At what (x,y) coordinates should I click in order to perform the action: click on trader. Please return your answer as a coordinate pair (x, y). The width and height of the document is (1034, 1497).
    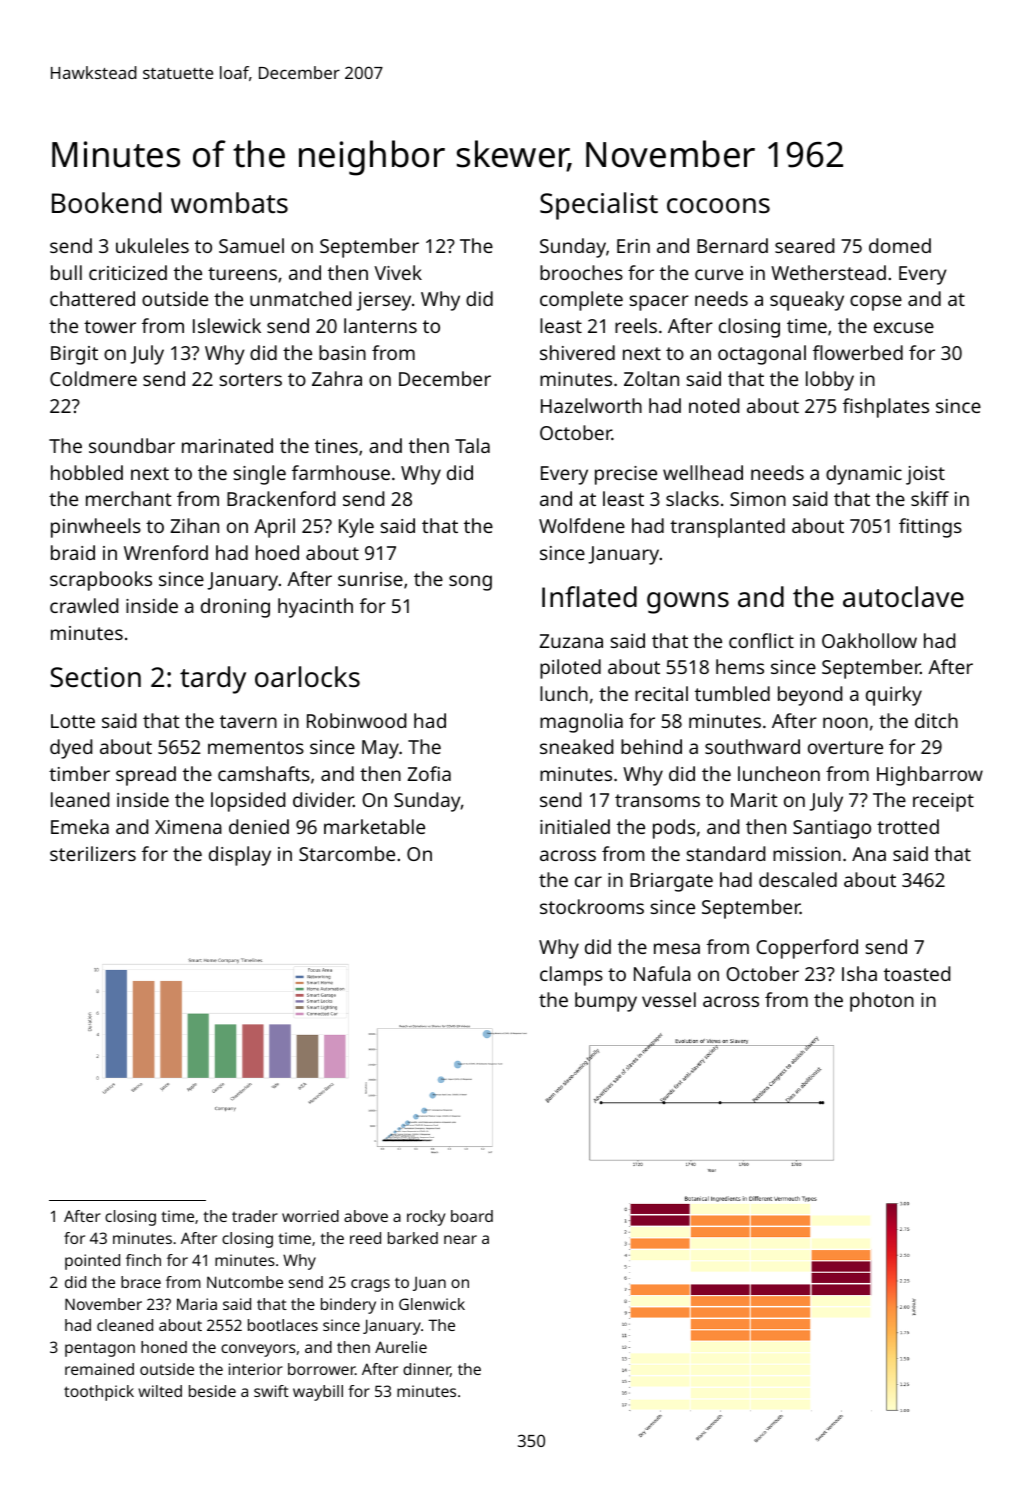
    Looking at the image, I should click on (255, 1216).
